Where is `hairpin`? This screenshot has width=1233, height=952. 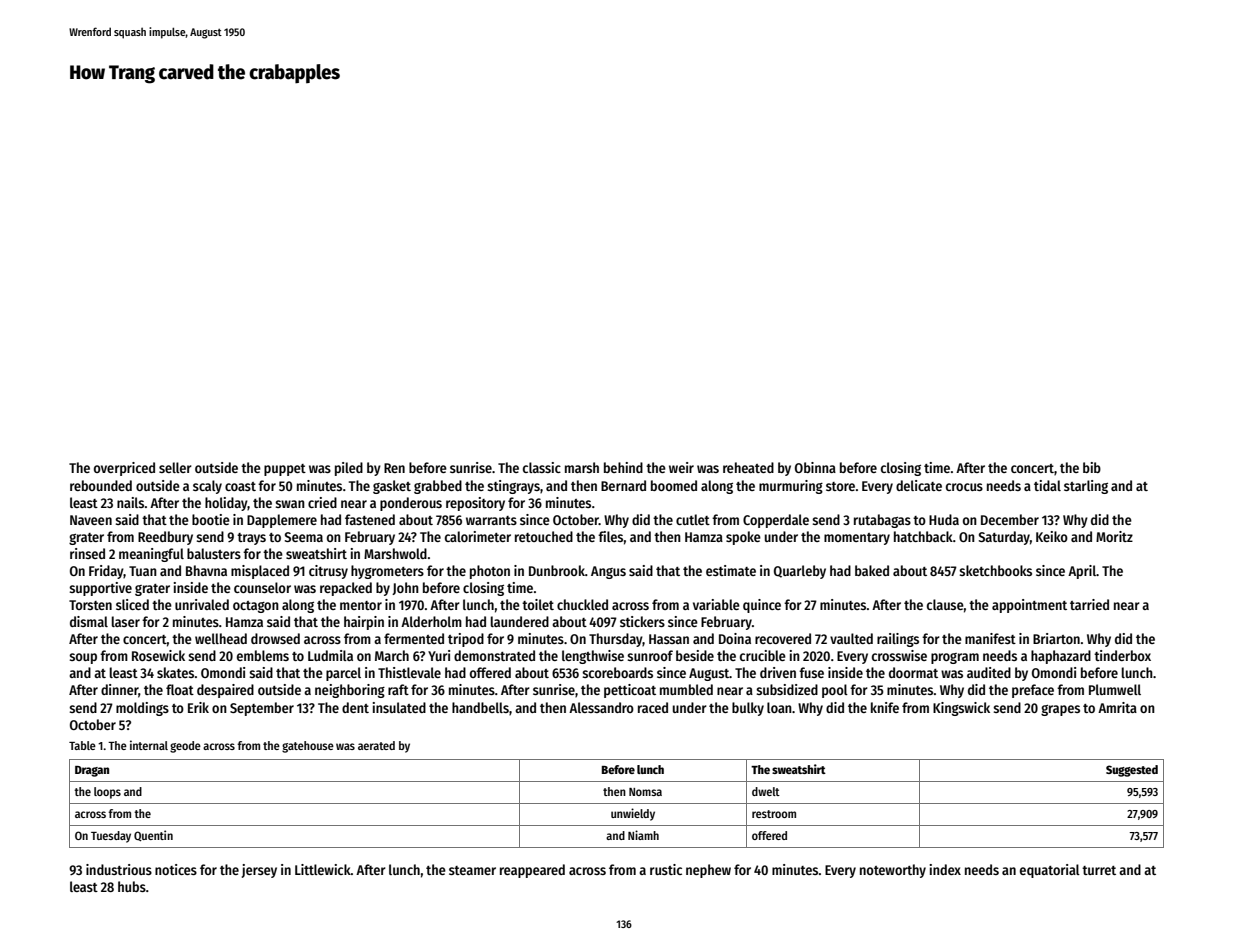 hairpin is located at coordinates (364, 623).
